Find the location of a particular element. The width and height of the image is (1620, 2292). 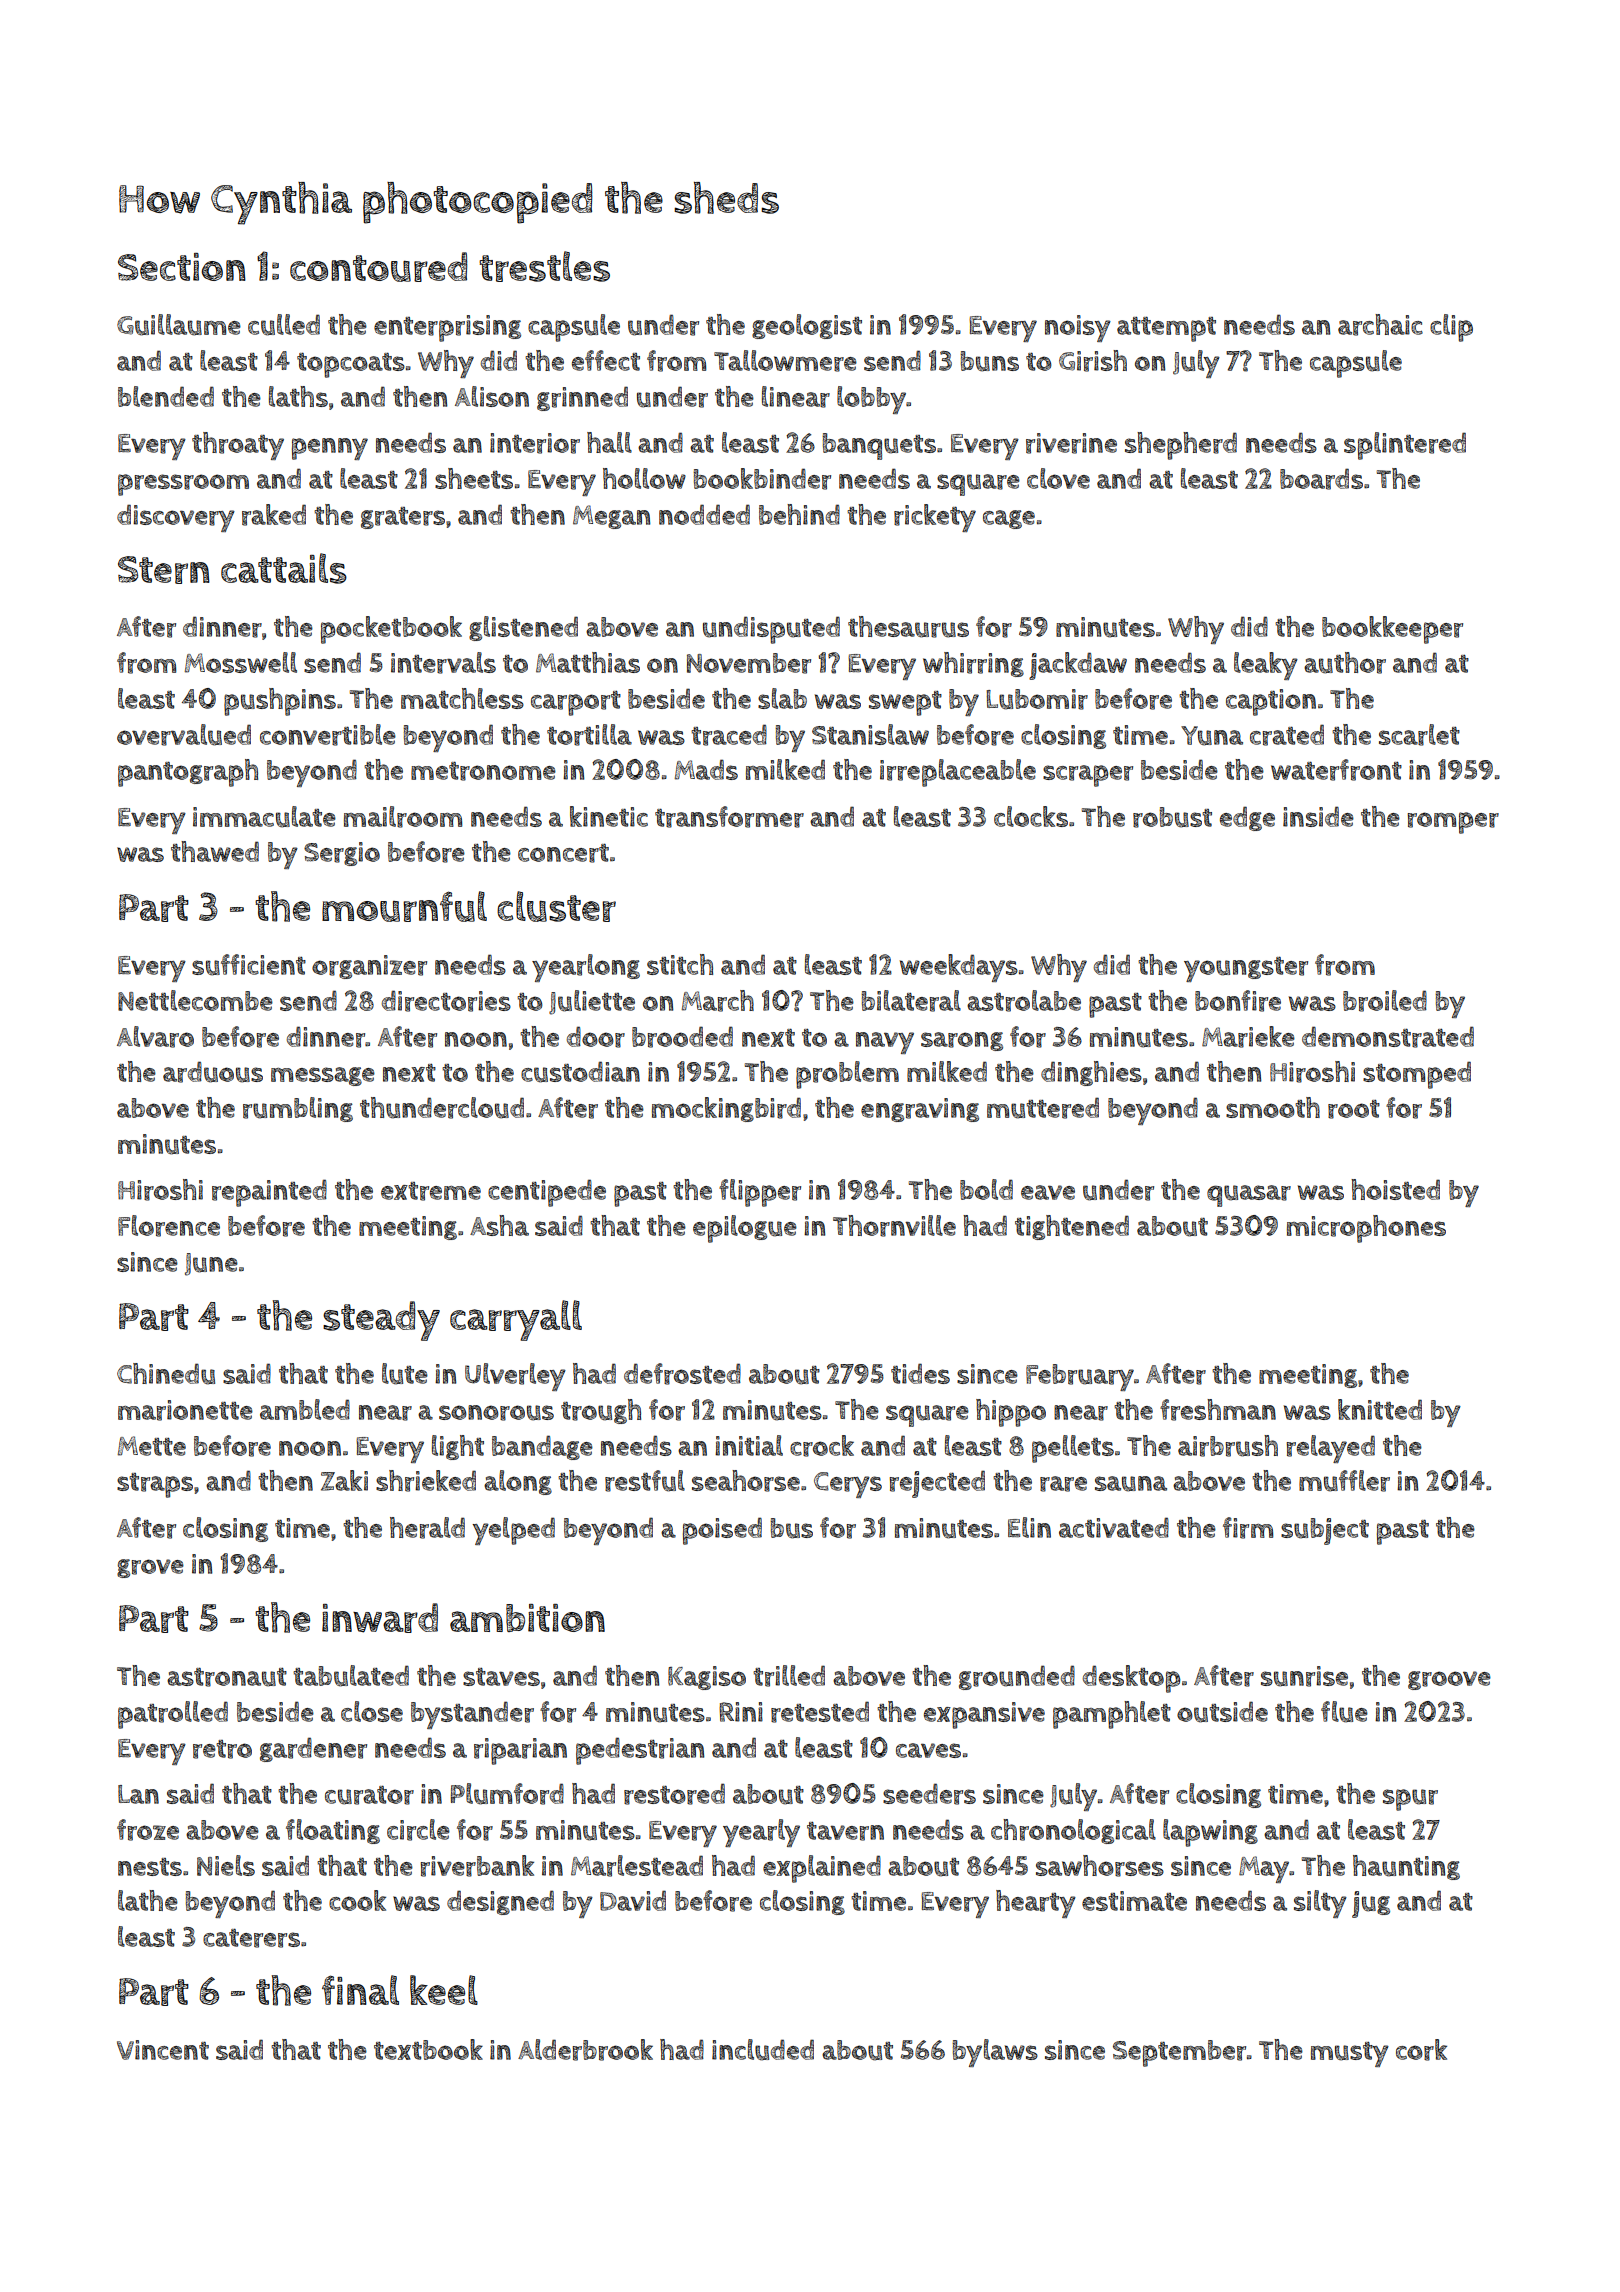

musty is located at coordinates (1350, 2054).
